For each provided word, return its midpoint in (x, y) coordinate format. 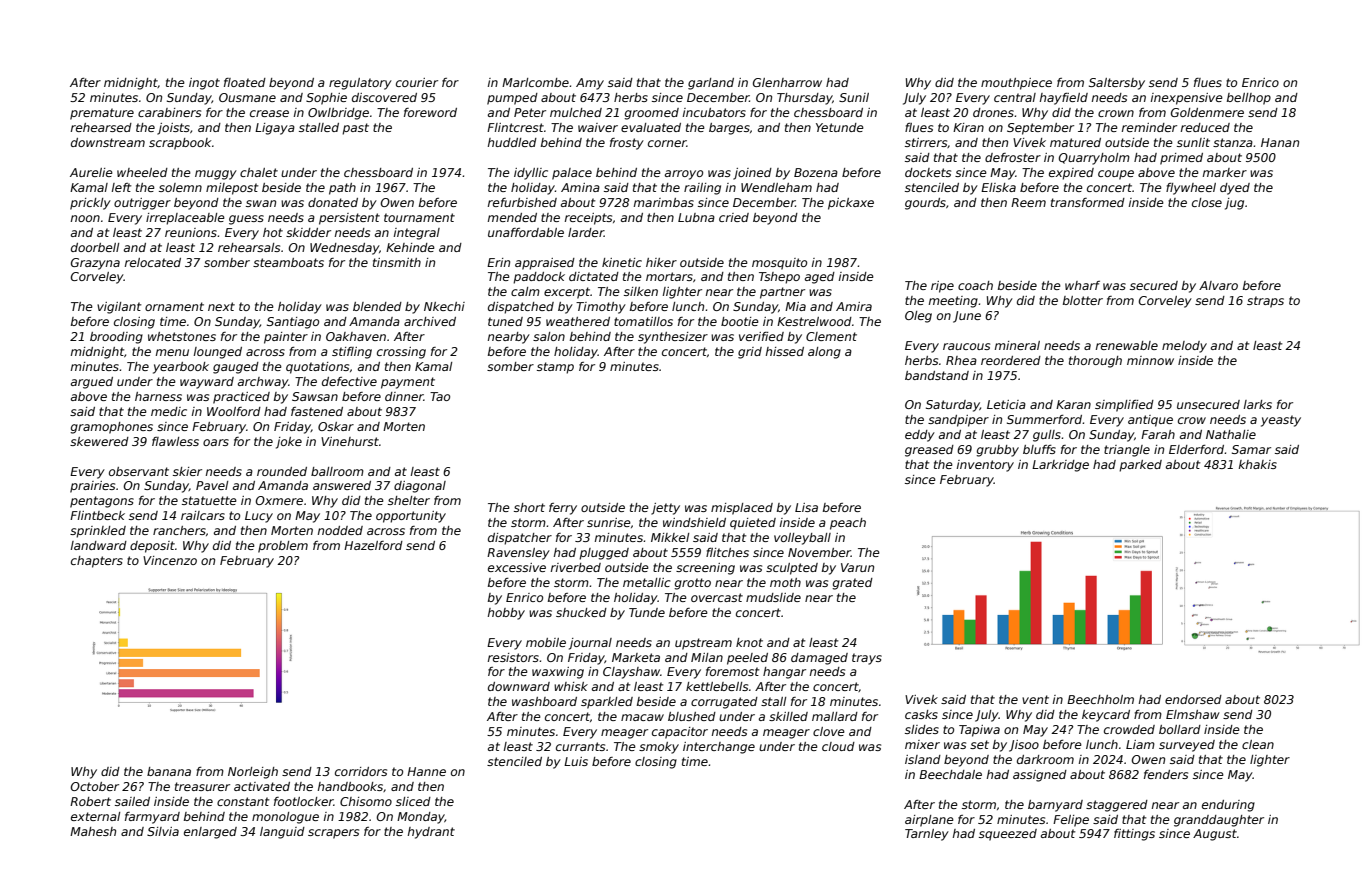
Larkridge (1060, 466)
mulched (576, 112)
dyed (1235, 189)
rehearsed (101, 127)
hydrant (431, 833)
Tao (440, 396)
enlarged (210, 833)
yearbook (181, 368)
